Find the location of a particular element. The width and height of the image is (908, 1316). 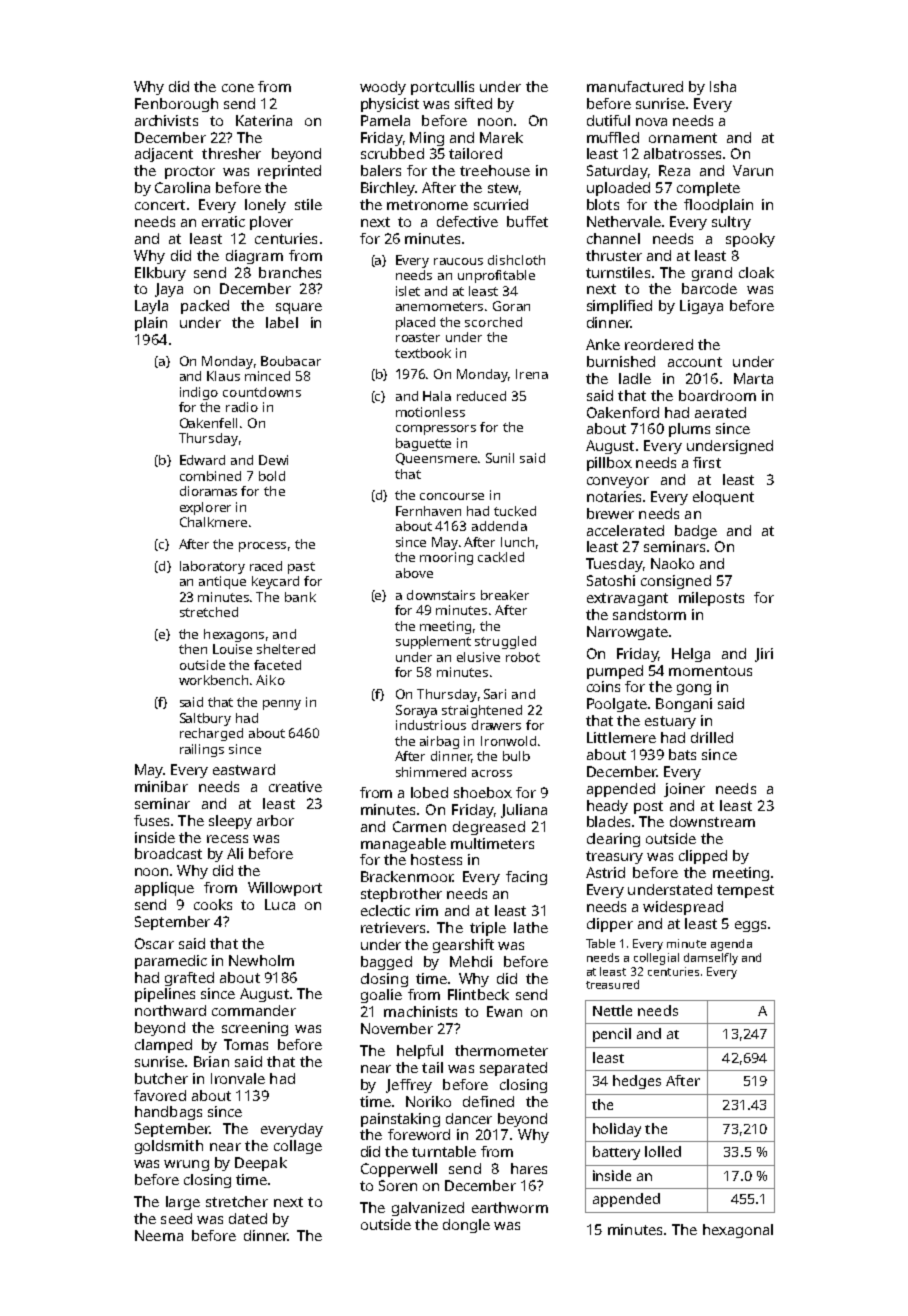

Ligaya is located at coordinates (701, 307).
